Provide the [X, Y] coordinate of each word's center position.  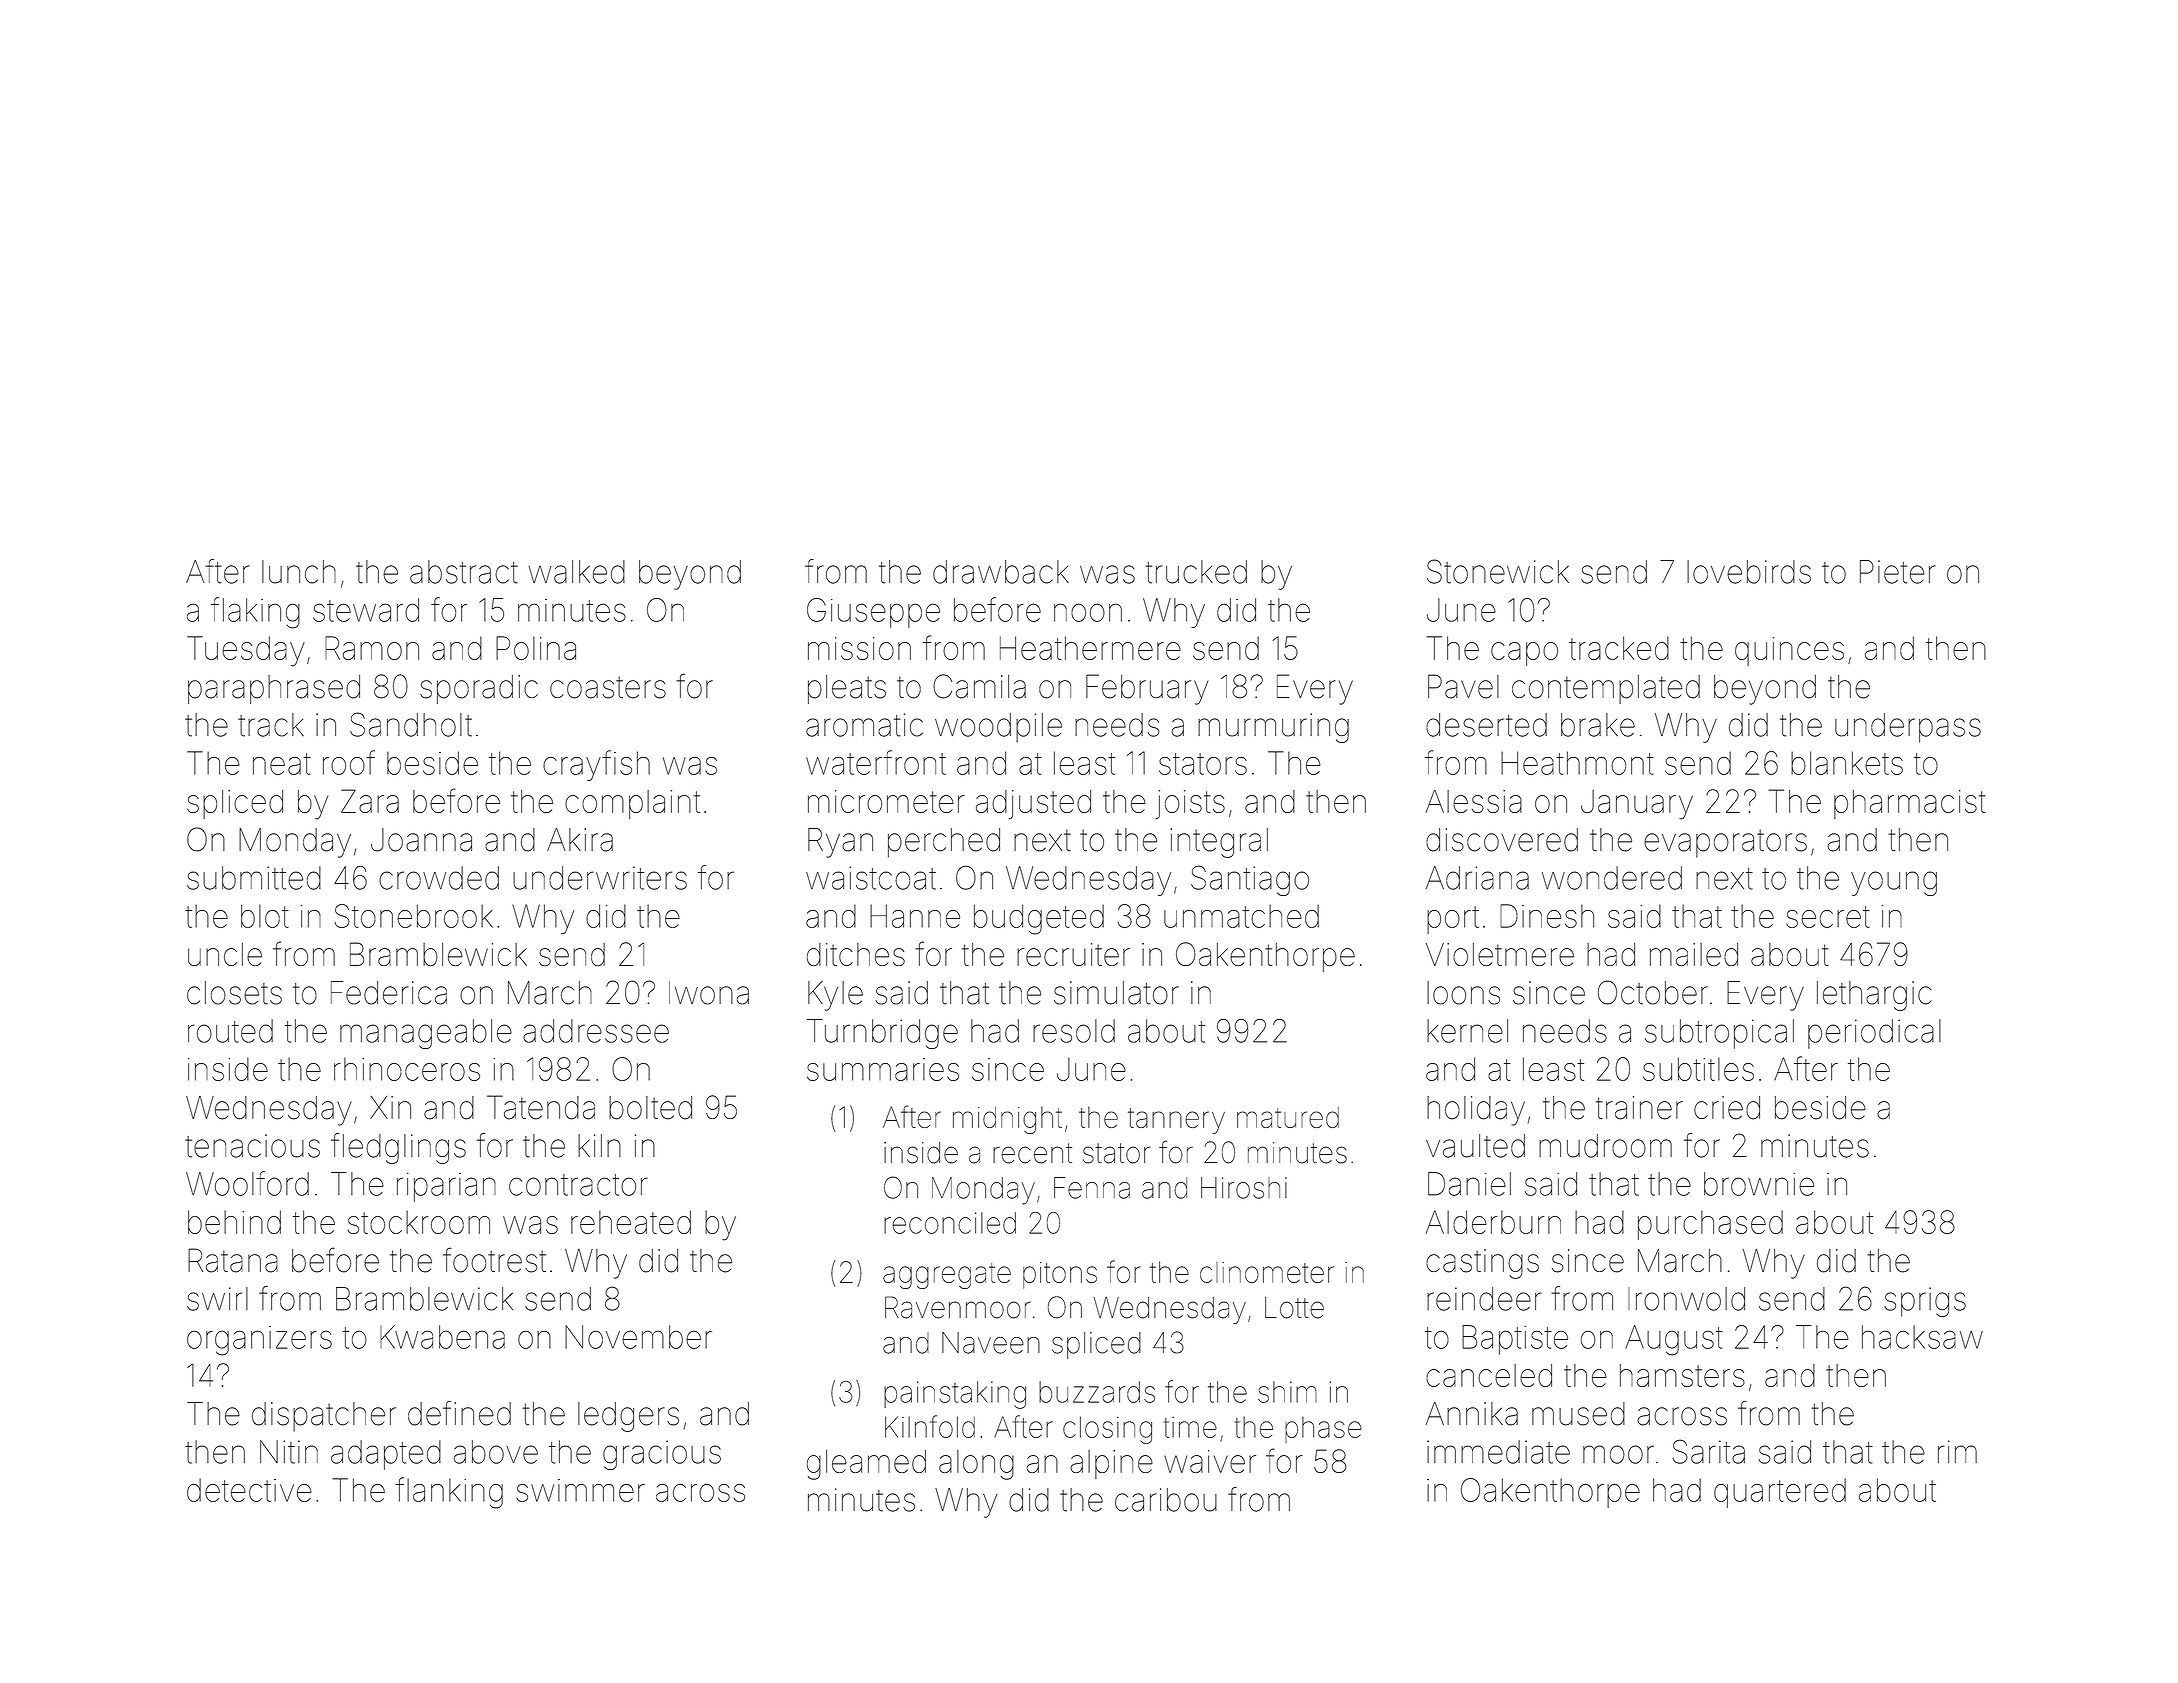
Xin [390, 1107]
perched [944, 843]
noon [1088, 612]
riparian [446, 1187]
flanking [449, 1493]
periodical [1874, 1034]
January [1637, 805]
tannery [1176, 1121]
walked [576, 572]
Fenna [1092, 1188]
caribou [1166, 1500]
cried [1727, 1108]
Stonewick [1498, 571]
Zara [370, 801]
